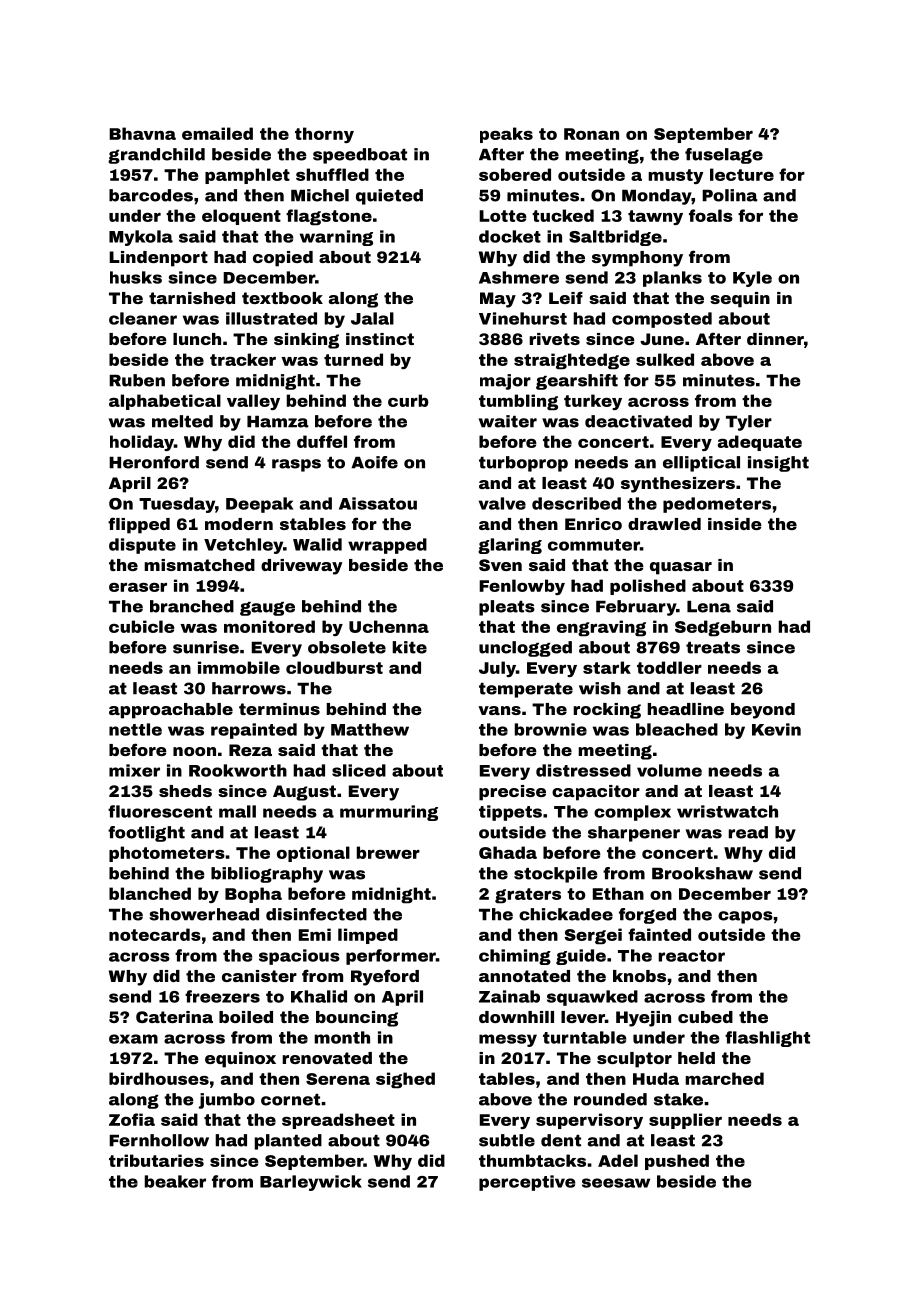  Describe the element at coordinates (239, 667) in the page. I see `immobile` at that location.
